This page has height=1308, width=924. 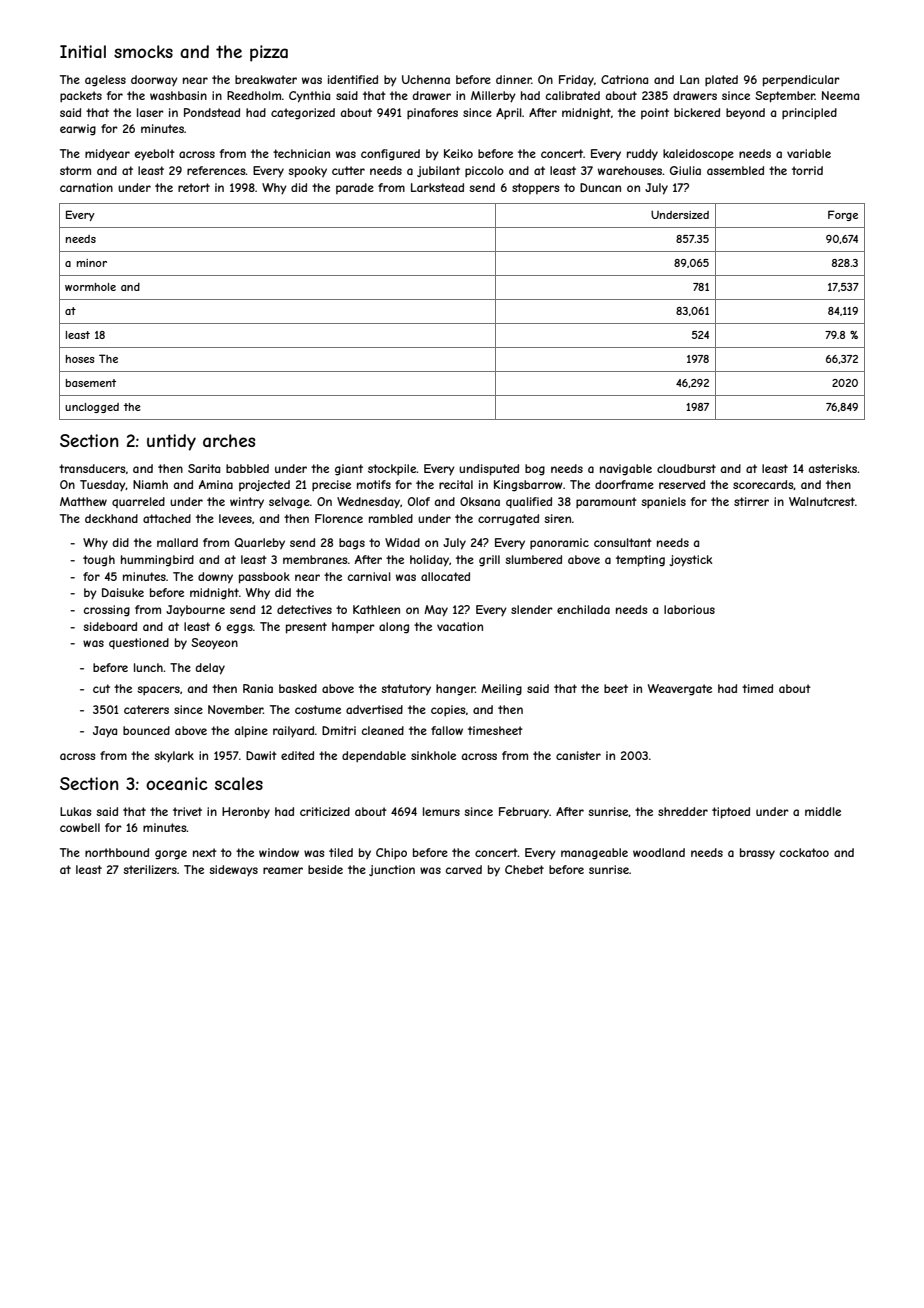 I want to click on Jaya, so click(x=105, y=732).
